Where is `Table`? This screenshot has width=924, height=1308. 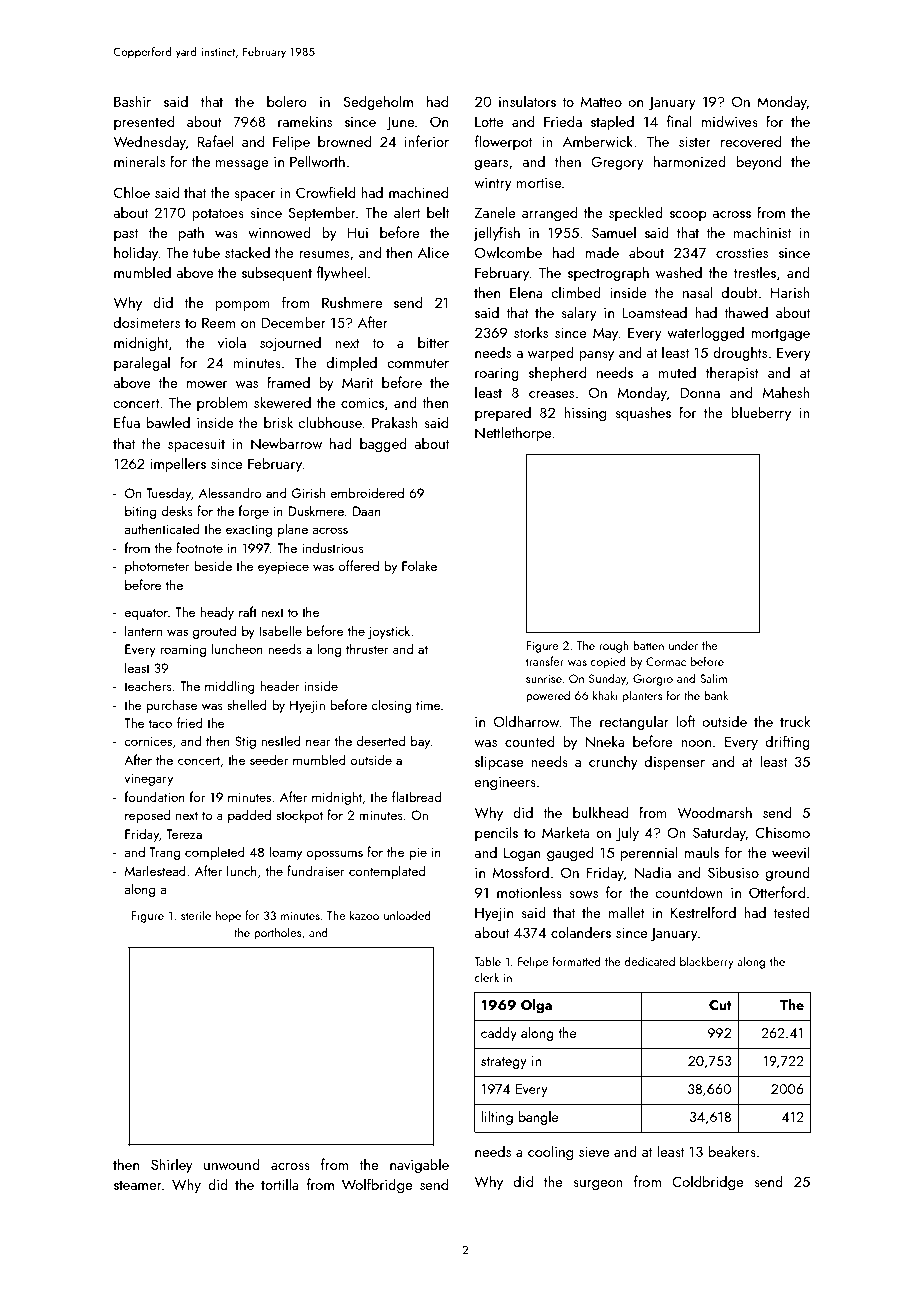 Table is located at coordinates (487, 961).
